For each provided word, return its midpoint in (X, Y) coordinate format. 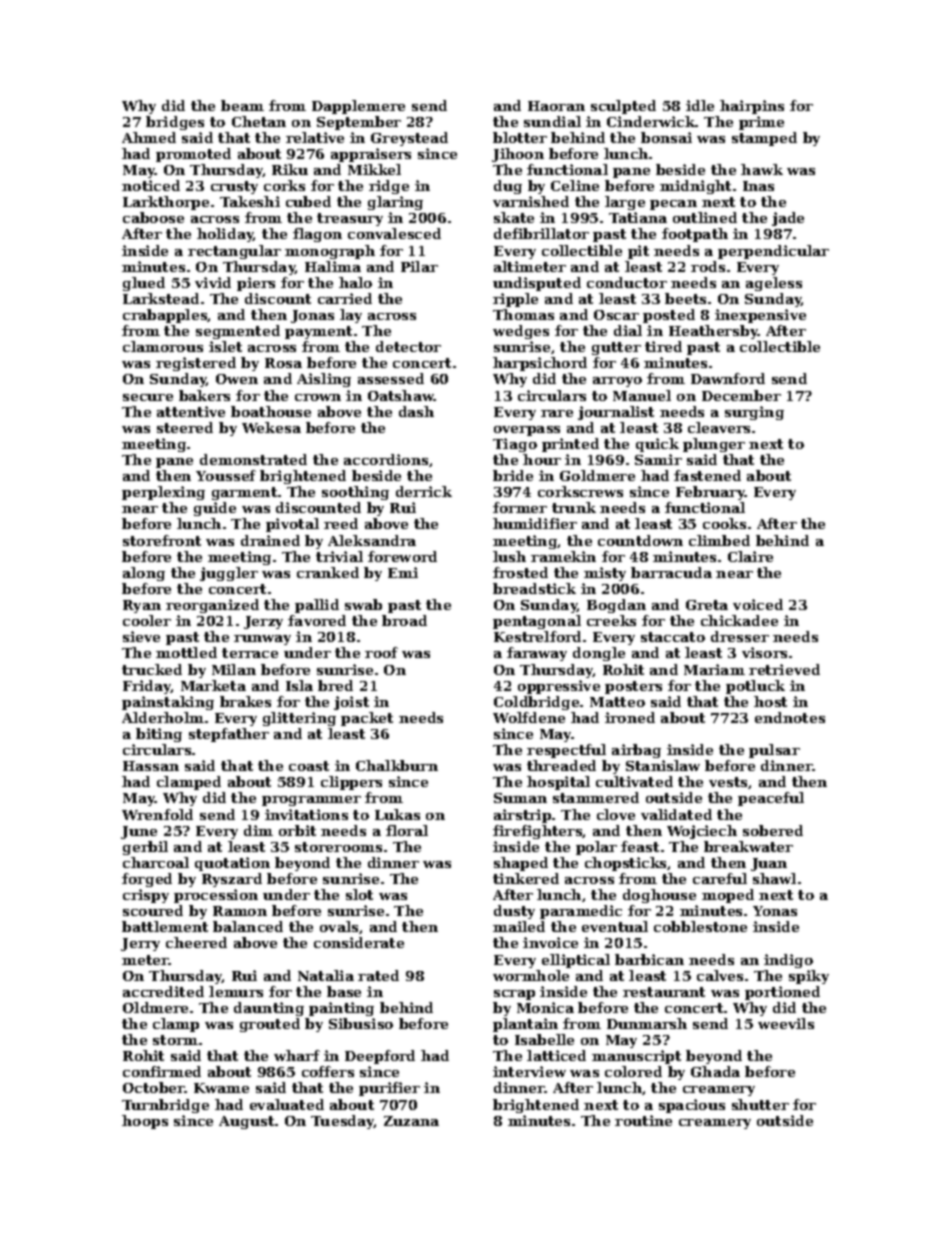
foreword (402, 556)
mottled (186, 652)
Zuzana (411, 1121)
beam (242, 105)
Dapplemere (358, 107)
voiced (758, 604)
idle (700, 105)
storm (175, 1040)
